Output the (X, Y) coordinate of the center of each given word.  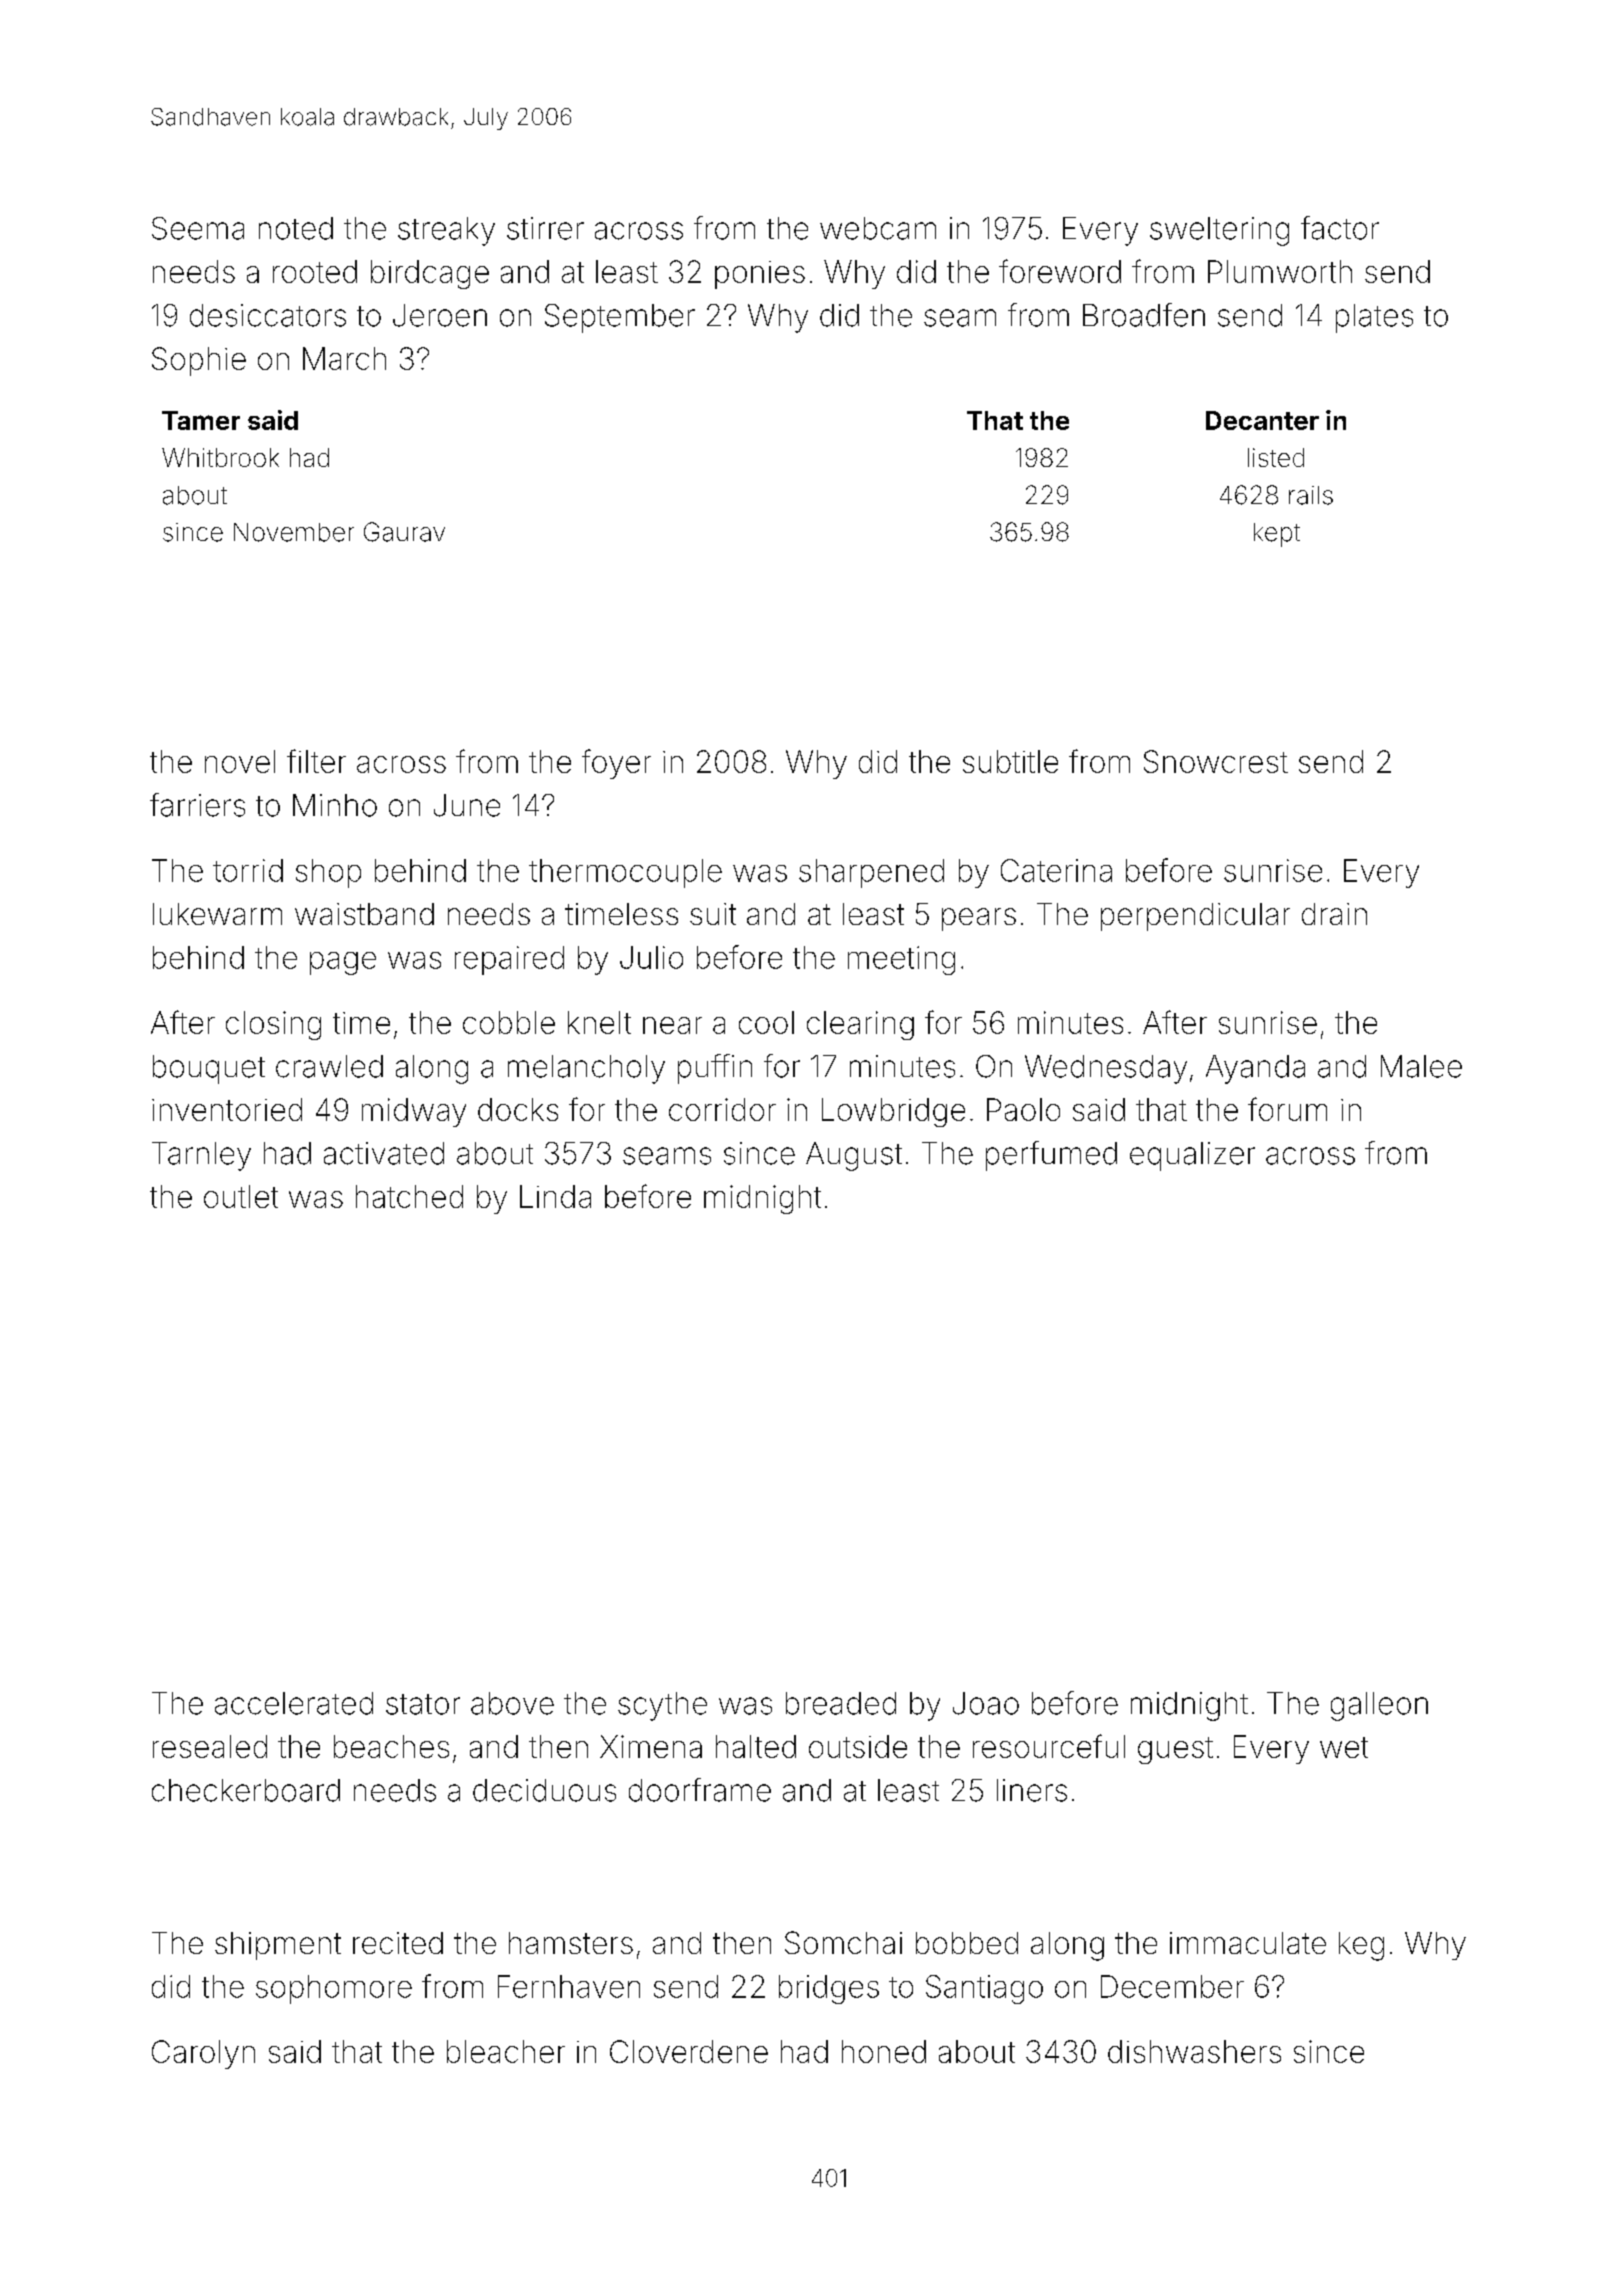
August (854, 1156)
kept (1277, 535)
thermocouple (625, 873)
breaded (841, 1703)
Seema (198, 228)
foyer (616, 764)
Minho (335, 805)
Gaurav (404, 532)
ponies (760, 275)
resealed (210, 1746)
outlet (241, 1196)
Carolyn (203, 2054)
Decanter (1262, 420)
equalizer (1192, 1156)
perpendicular (1195, 917)
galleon (1379, 1706)
